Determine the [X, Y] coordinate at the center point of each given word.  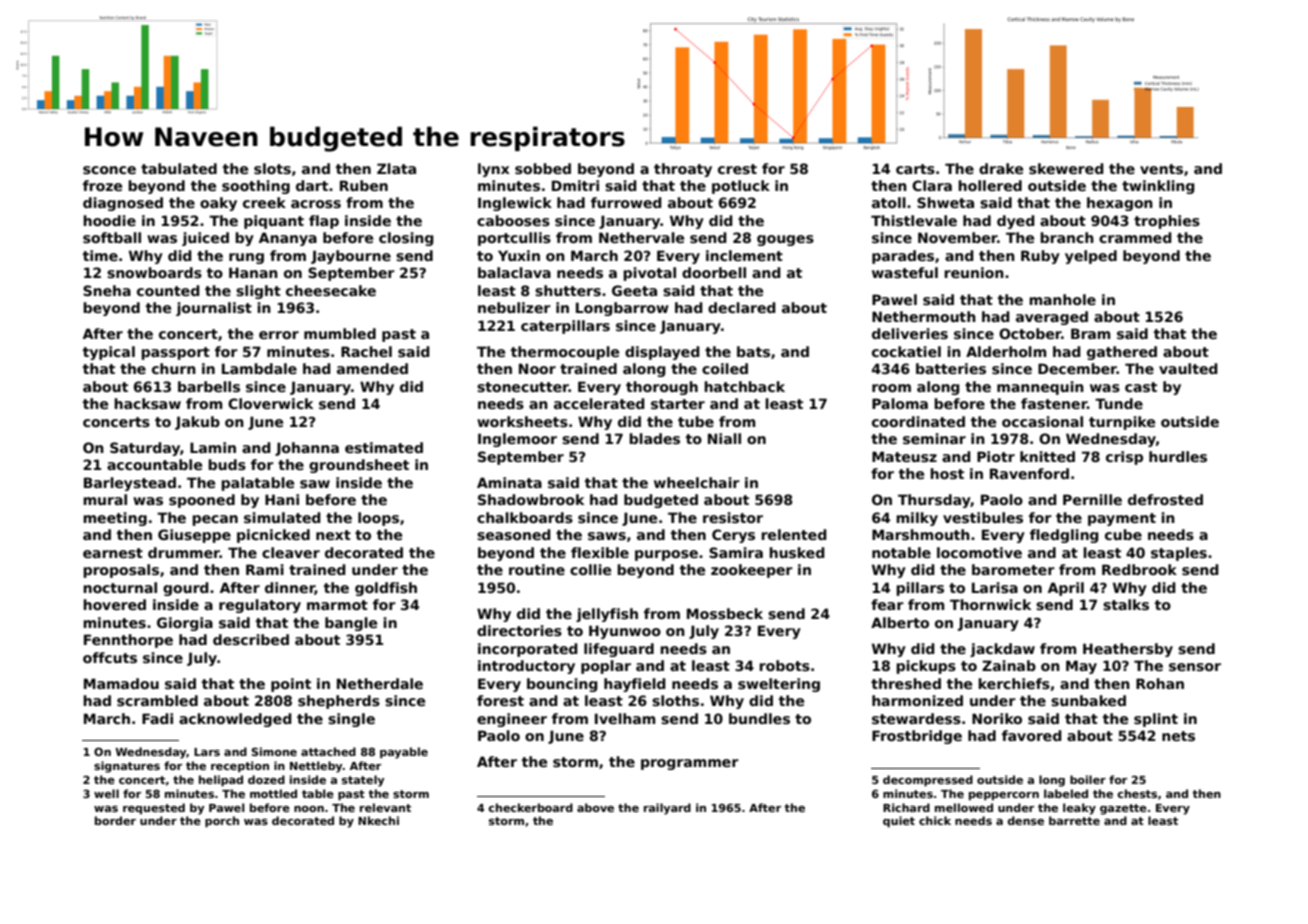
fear [887, 604]
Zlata [396, 168]
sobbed [543, 168]
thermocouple [565, 353]
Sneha [107, 290]
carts [915, 169]
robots [784, 665]
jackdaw [1002, 650]
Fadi [157, 718]
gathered [1122, 353]
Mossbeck [725, 613]
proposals [121, 571]
